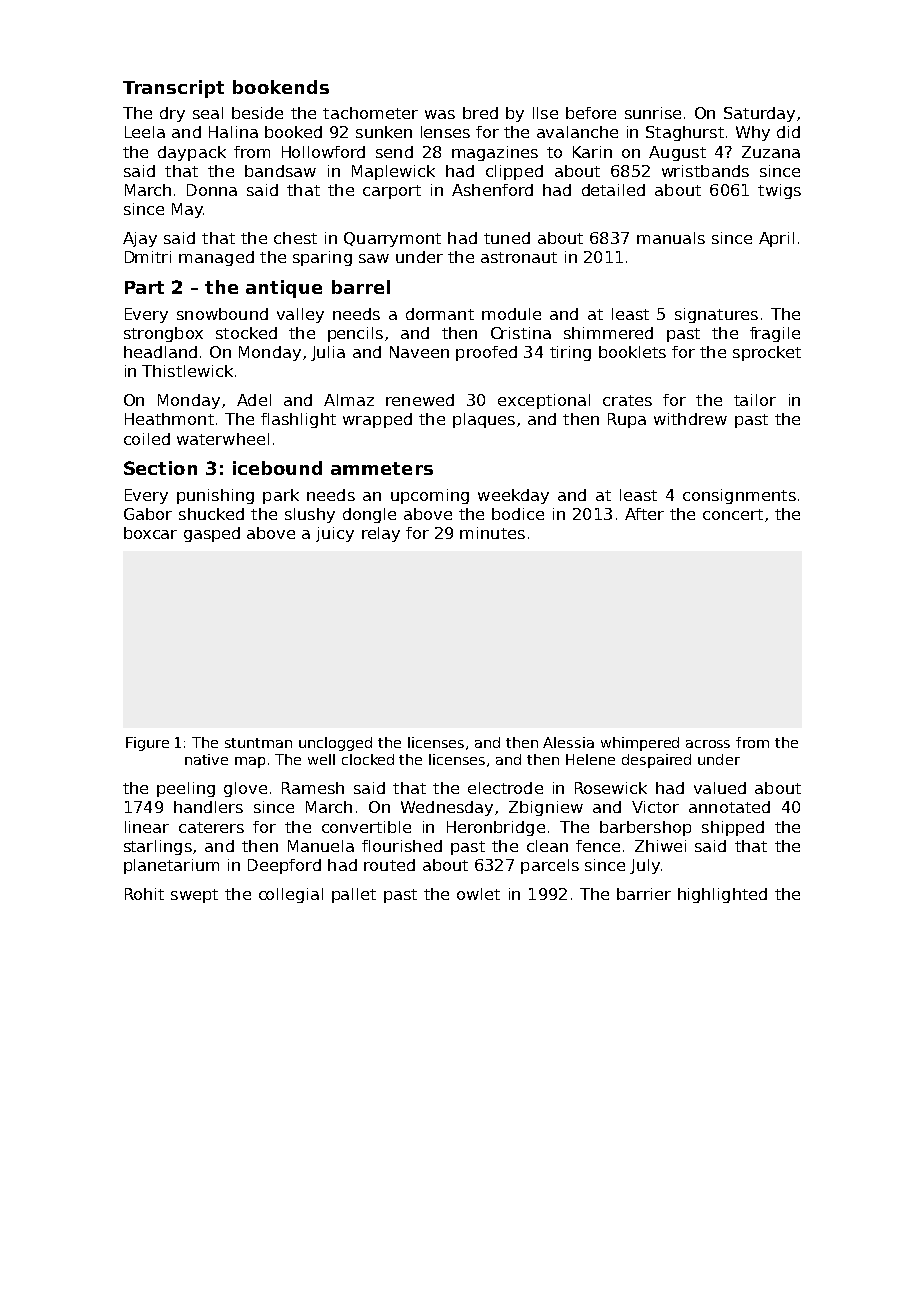  What do you see at coordinates (160, 352) in the document?
I see `headland` at bounding box center [160, 352].
